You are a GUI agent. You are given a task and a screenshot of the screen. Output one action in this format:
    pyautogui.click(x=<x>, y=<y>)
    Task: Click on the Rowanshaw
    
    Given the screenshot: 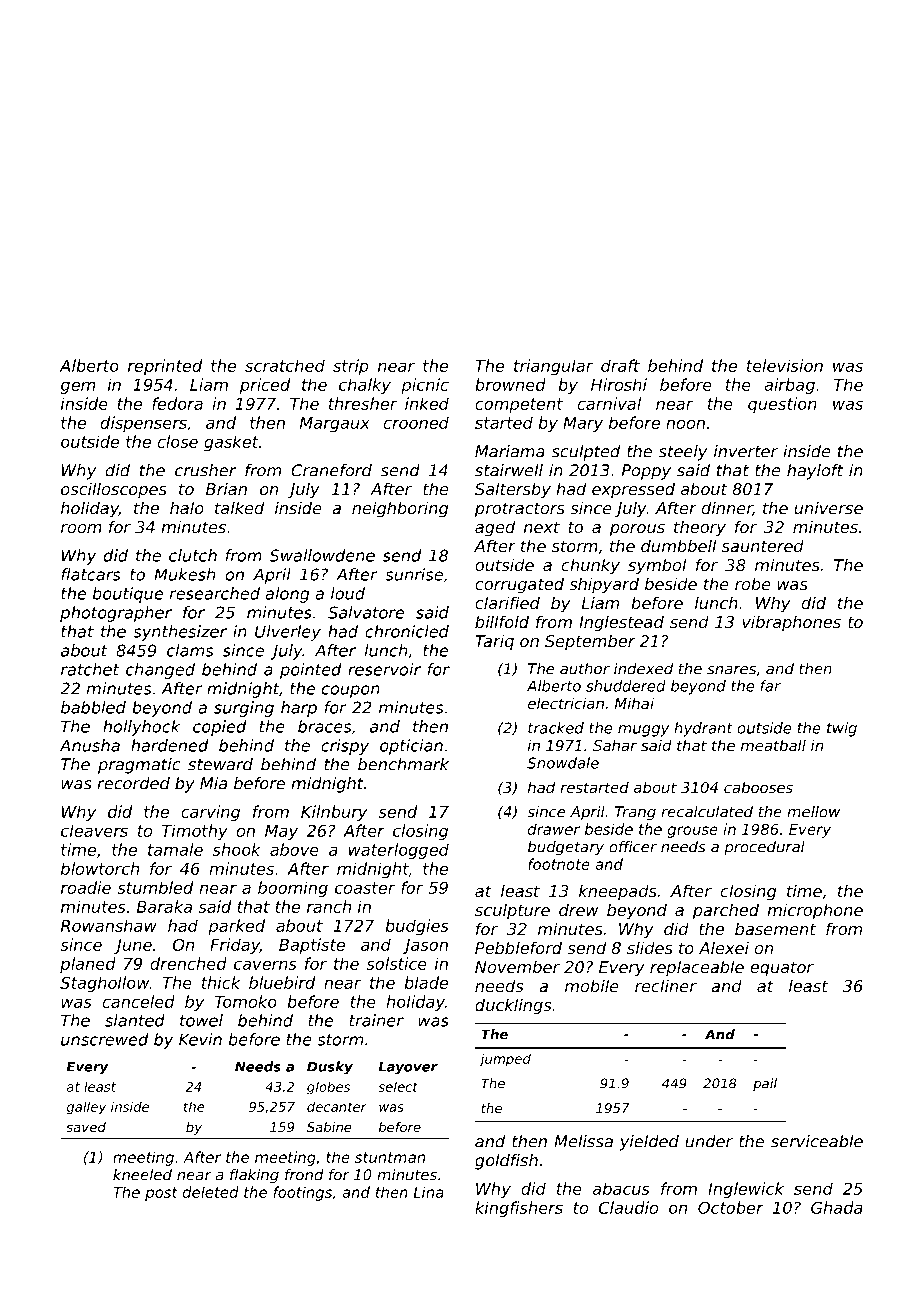 What is the action you would take?
    pyautogui.click(x=109, y=925)
